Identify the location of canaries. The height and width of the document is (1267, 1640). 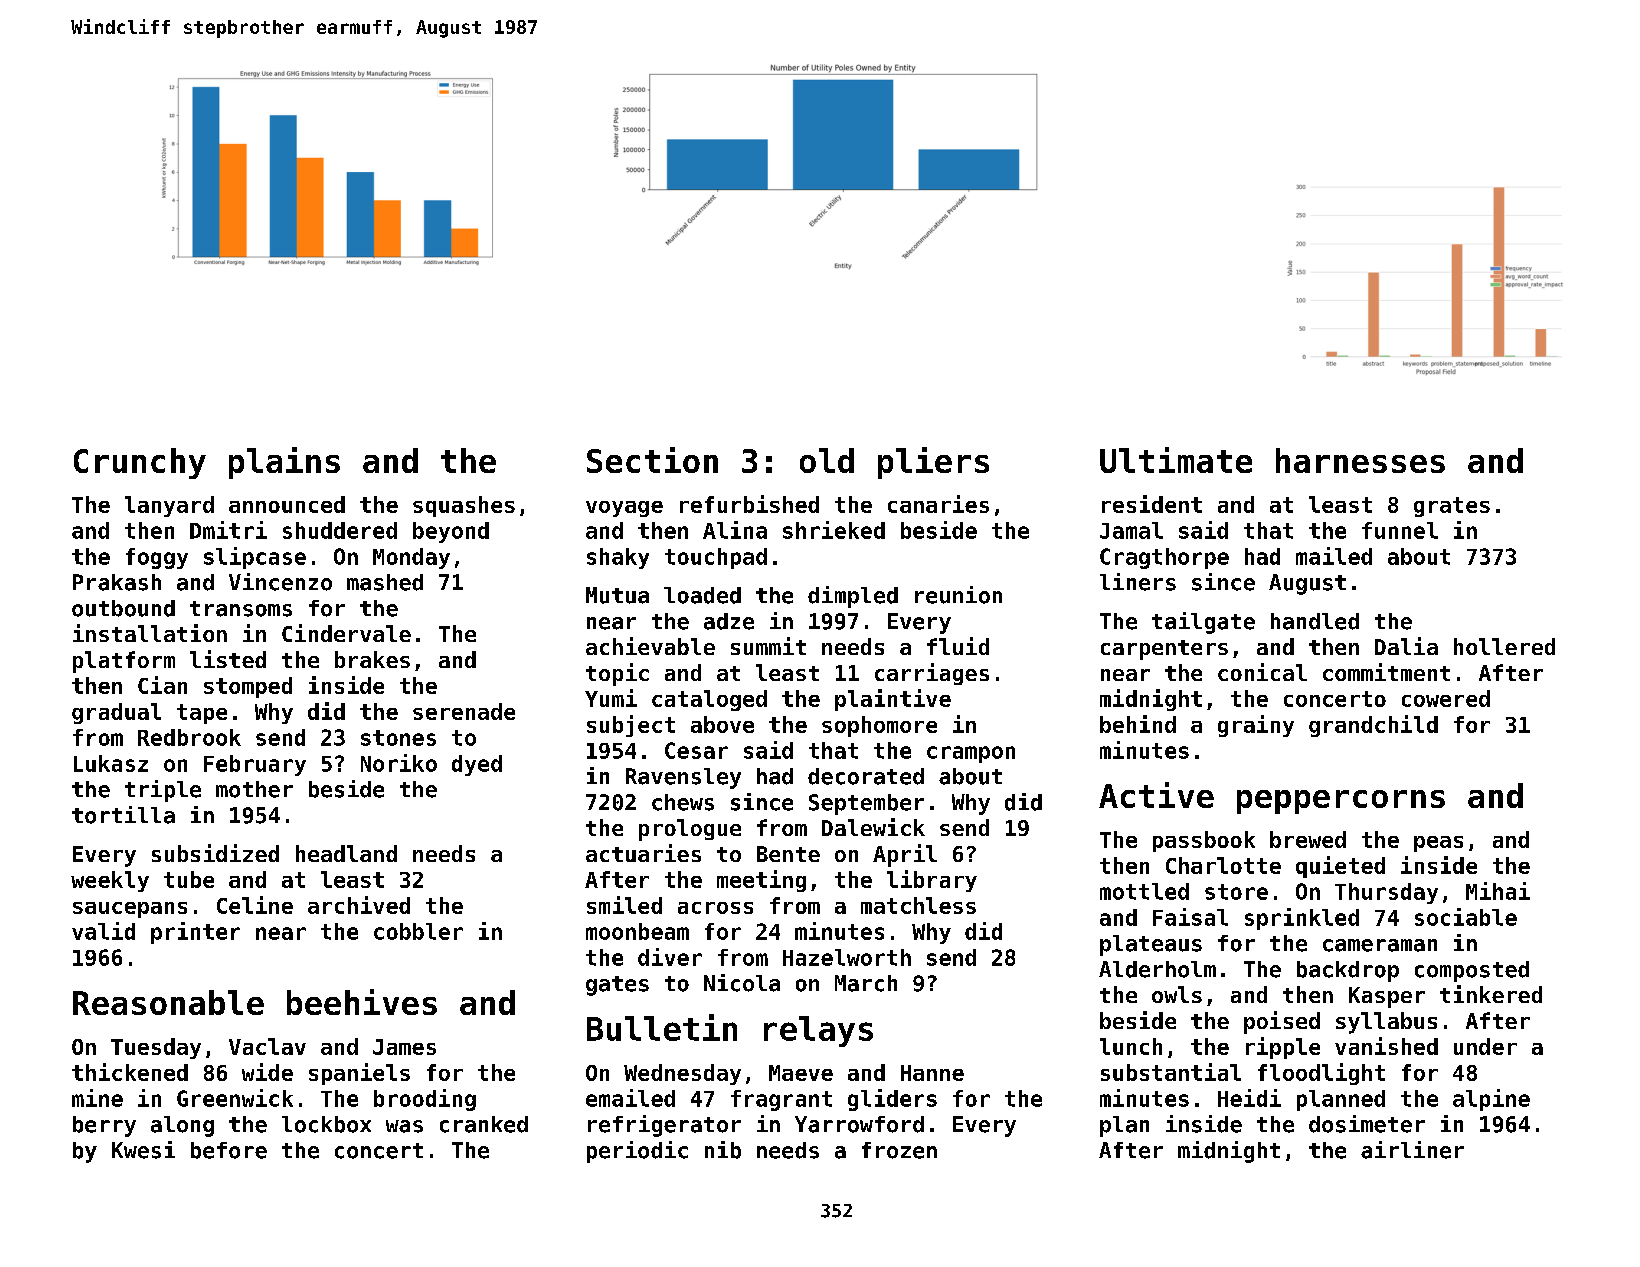
(938, 504).
